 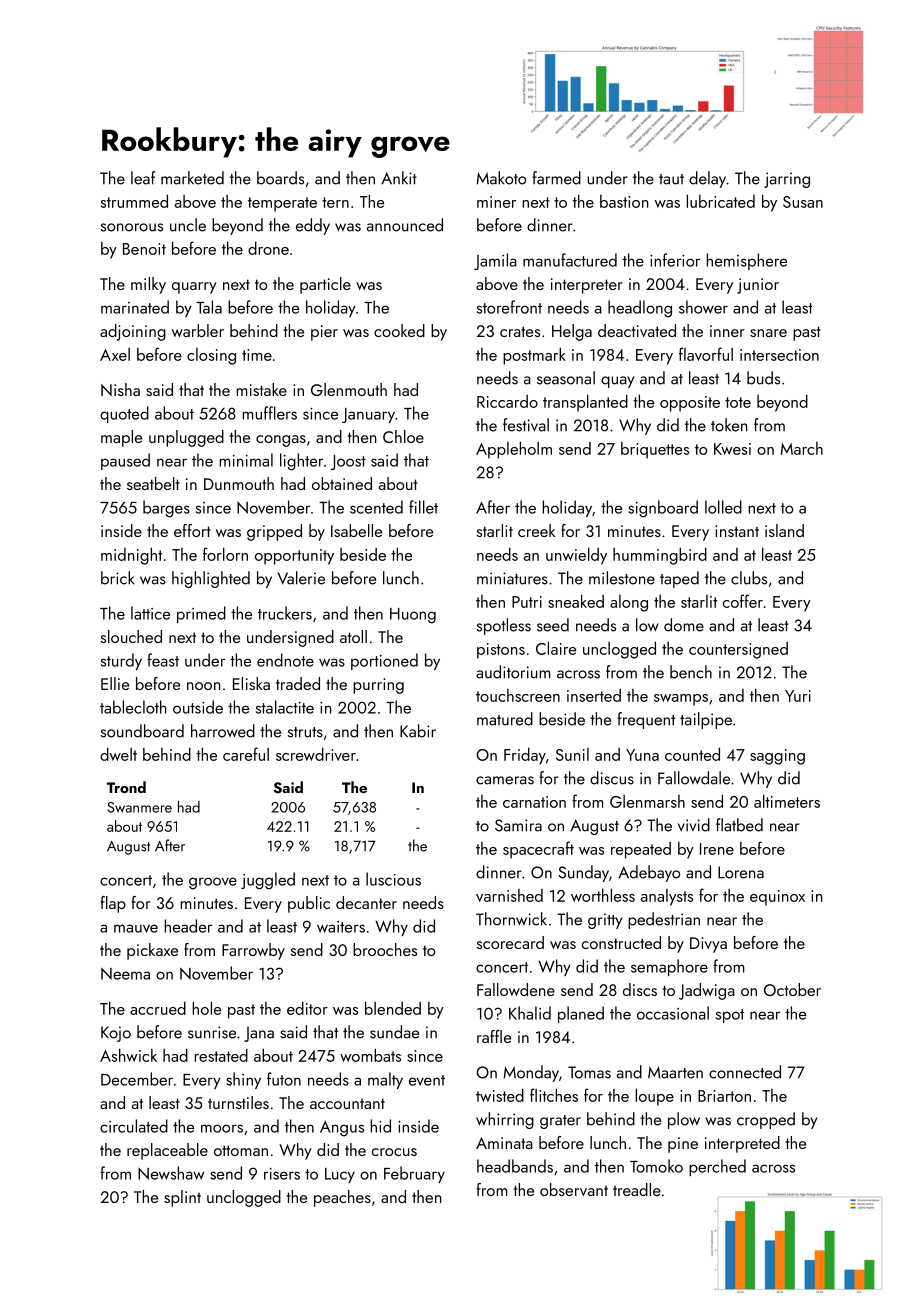 I want to click on temperate, so click(x=282, y=204).
